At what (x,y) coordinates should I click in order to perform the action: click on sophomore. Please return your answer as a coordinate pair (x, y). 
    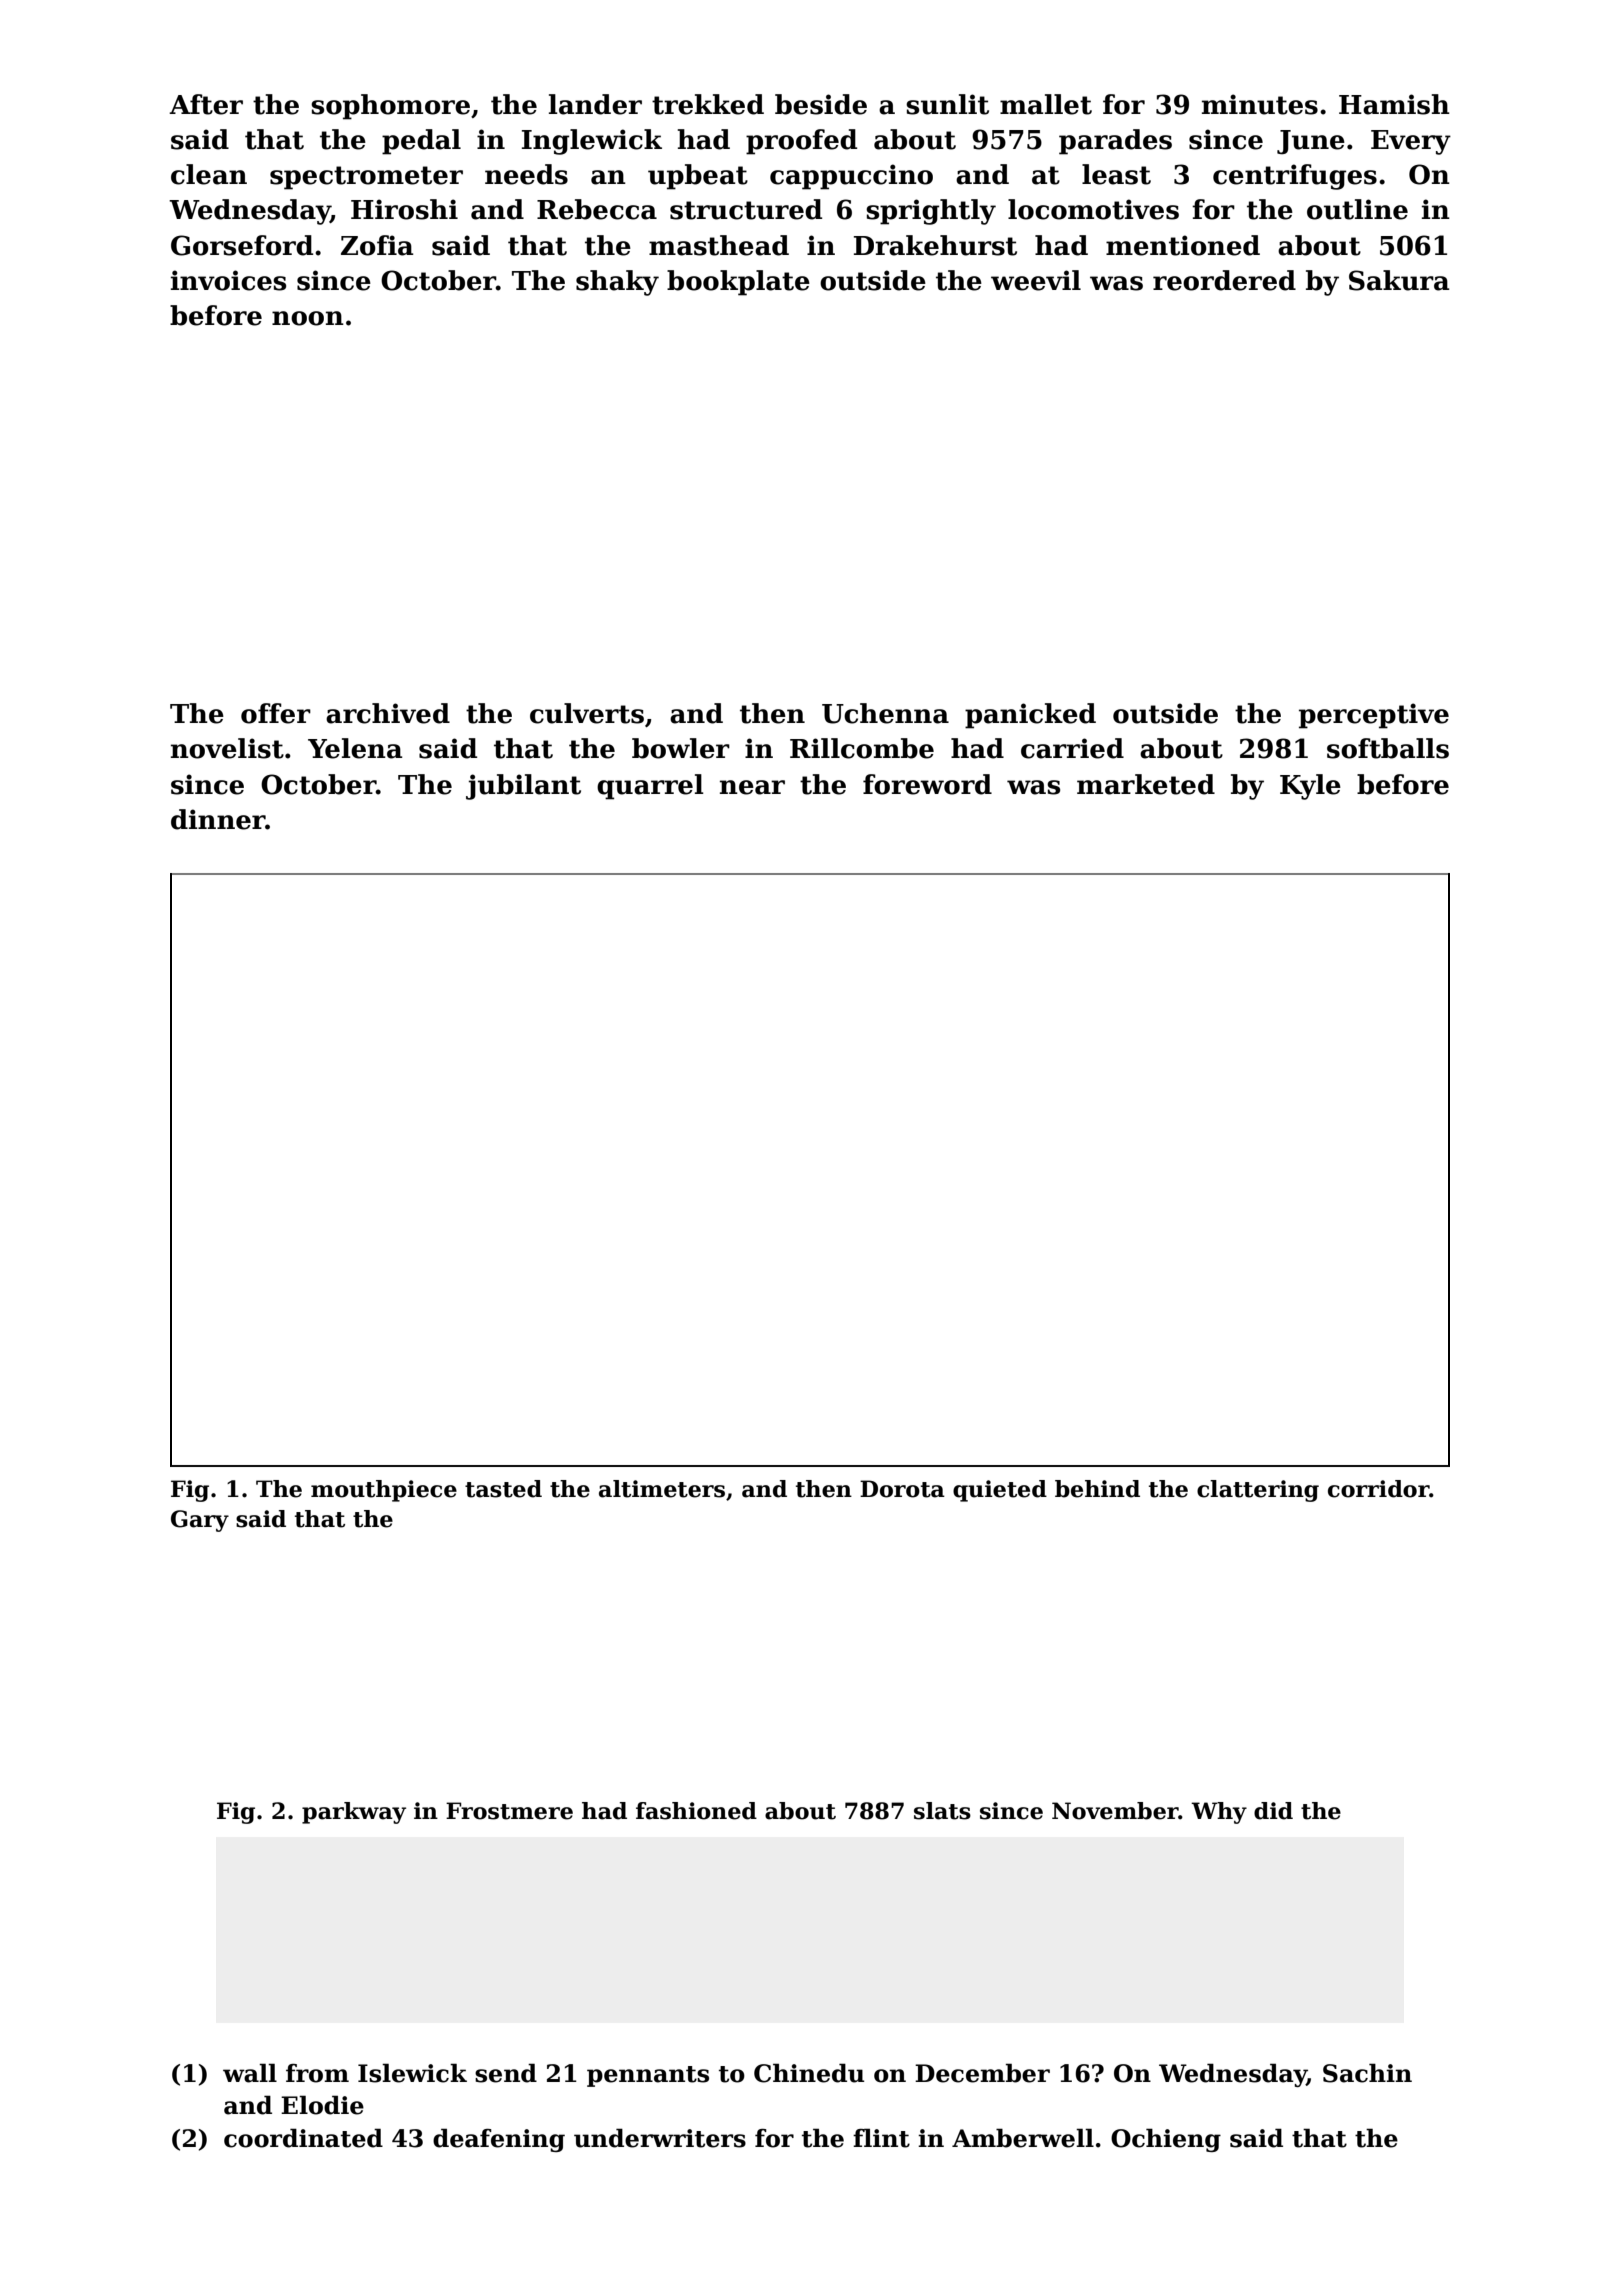
    Looking at the image, I should click on (390, 107).
